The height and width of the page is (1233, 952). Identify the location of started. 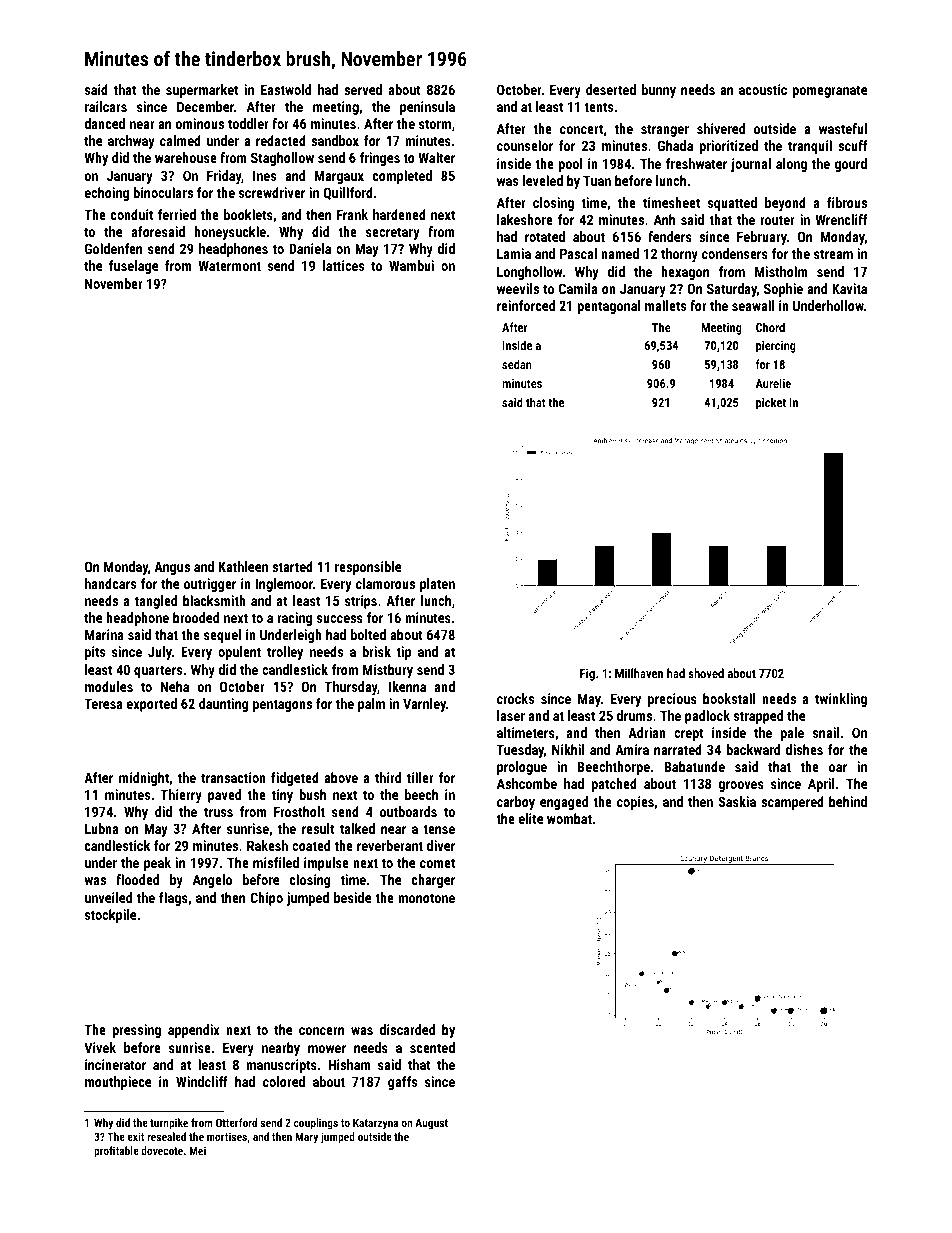
(292, 566).
